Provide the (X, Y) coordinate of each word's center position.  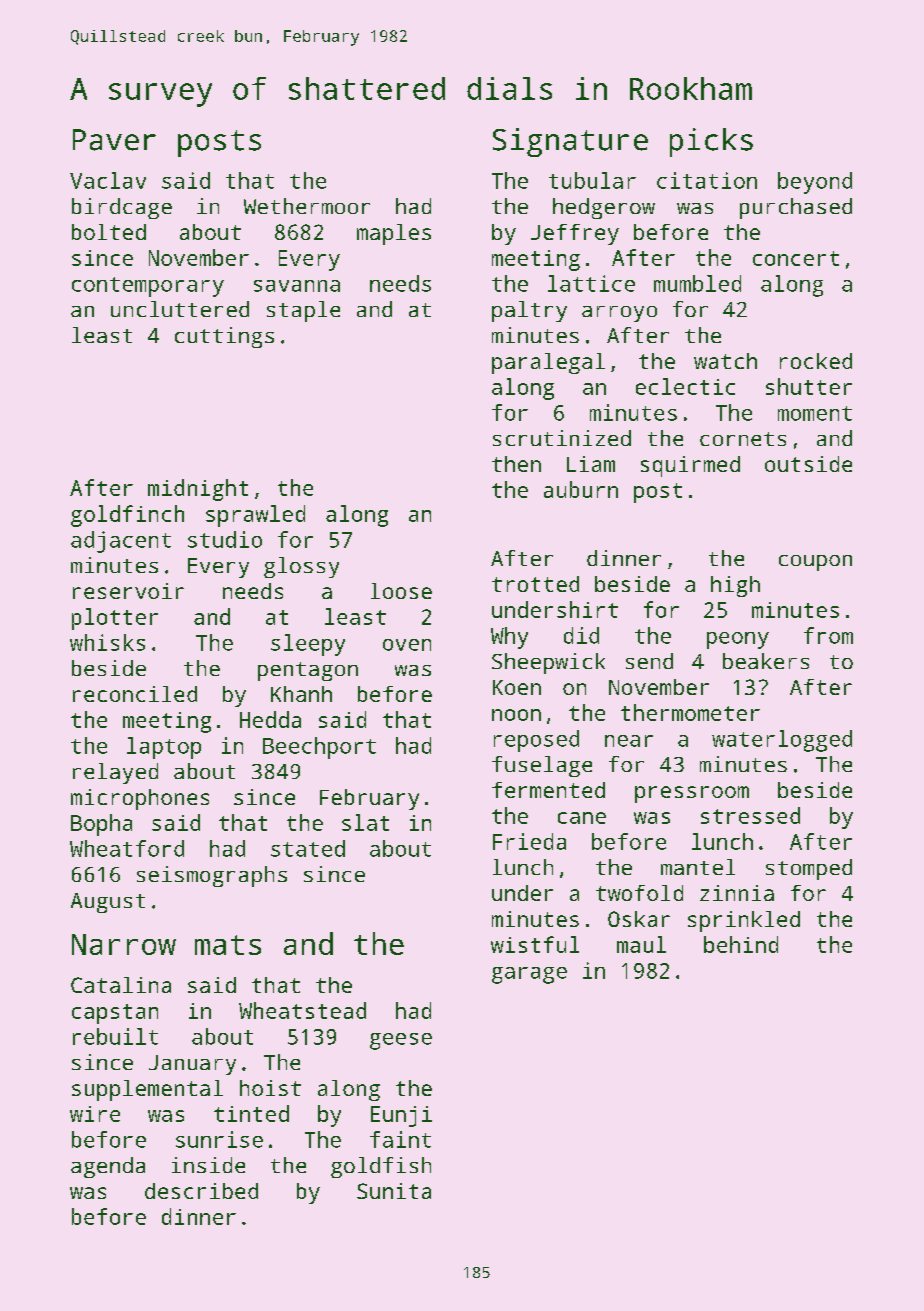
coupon (815, 563)
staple (303, 311)
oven (407, 645)
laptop (164, 748)
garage (529, 975)
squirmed (690, 466)
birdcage (122, 208)
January (192, 1065)
